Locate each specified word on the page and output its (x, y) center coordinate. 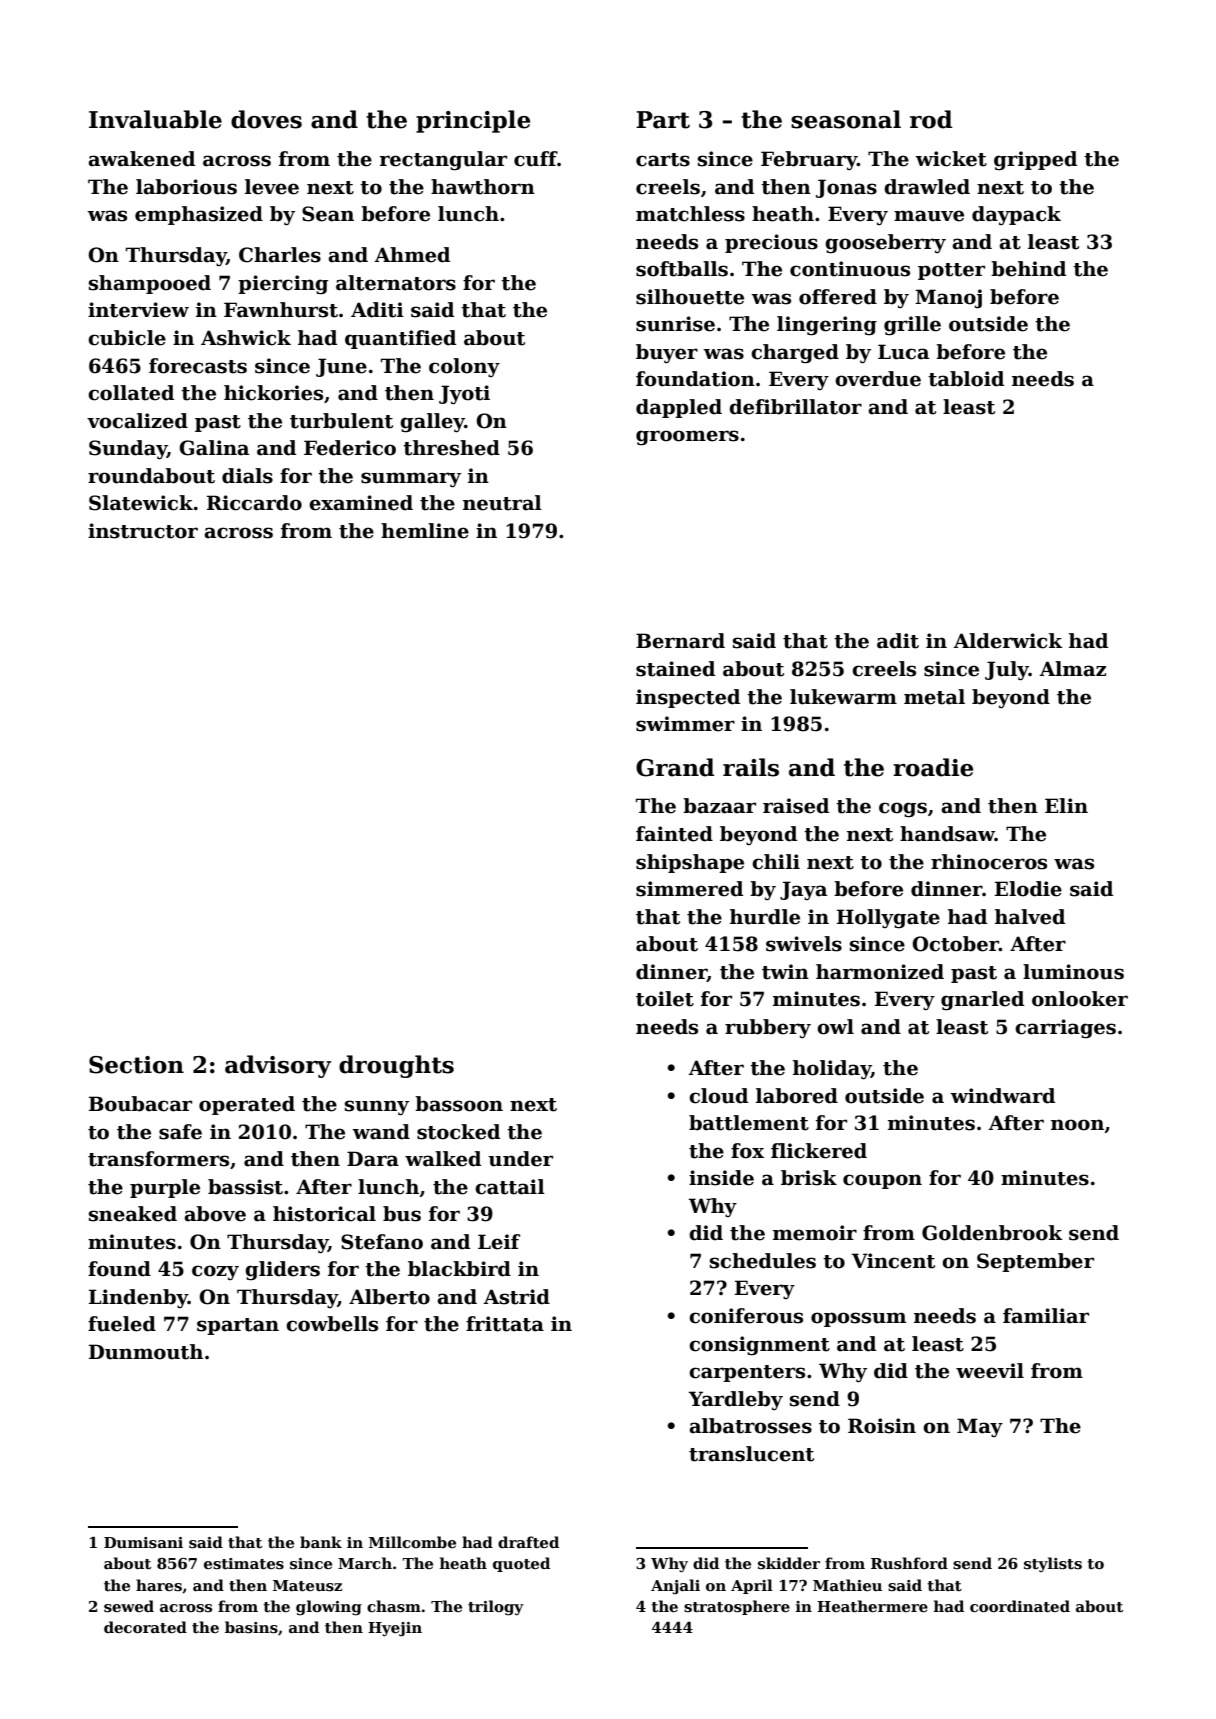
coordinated (1020, 1606)
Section (136, 1065)
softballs (682, 269)
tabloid (966, 379)
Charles (280, 255)
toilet (665, 999)
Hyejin (395, 1629)
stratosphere (737, 1607)
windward (1002, 1096)
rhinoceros (989, 862)
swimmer (685, 724)
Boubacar (140, 1104)
